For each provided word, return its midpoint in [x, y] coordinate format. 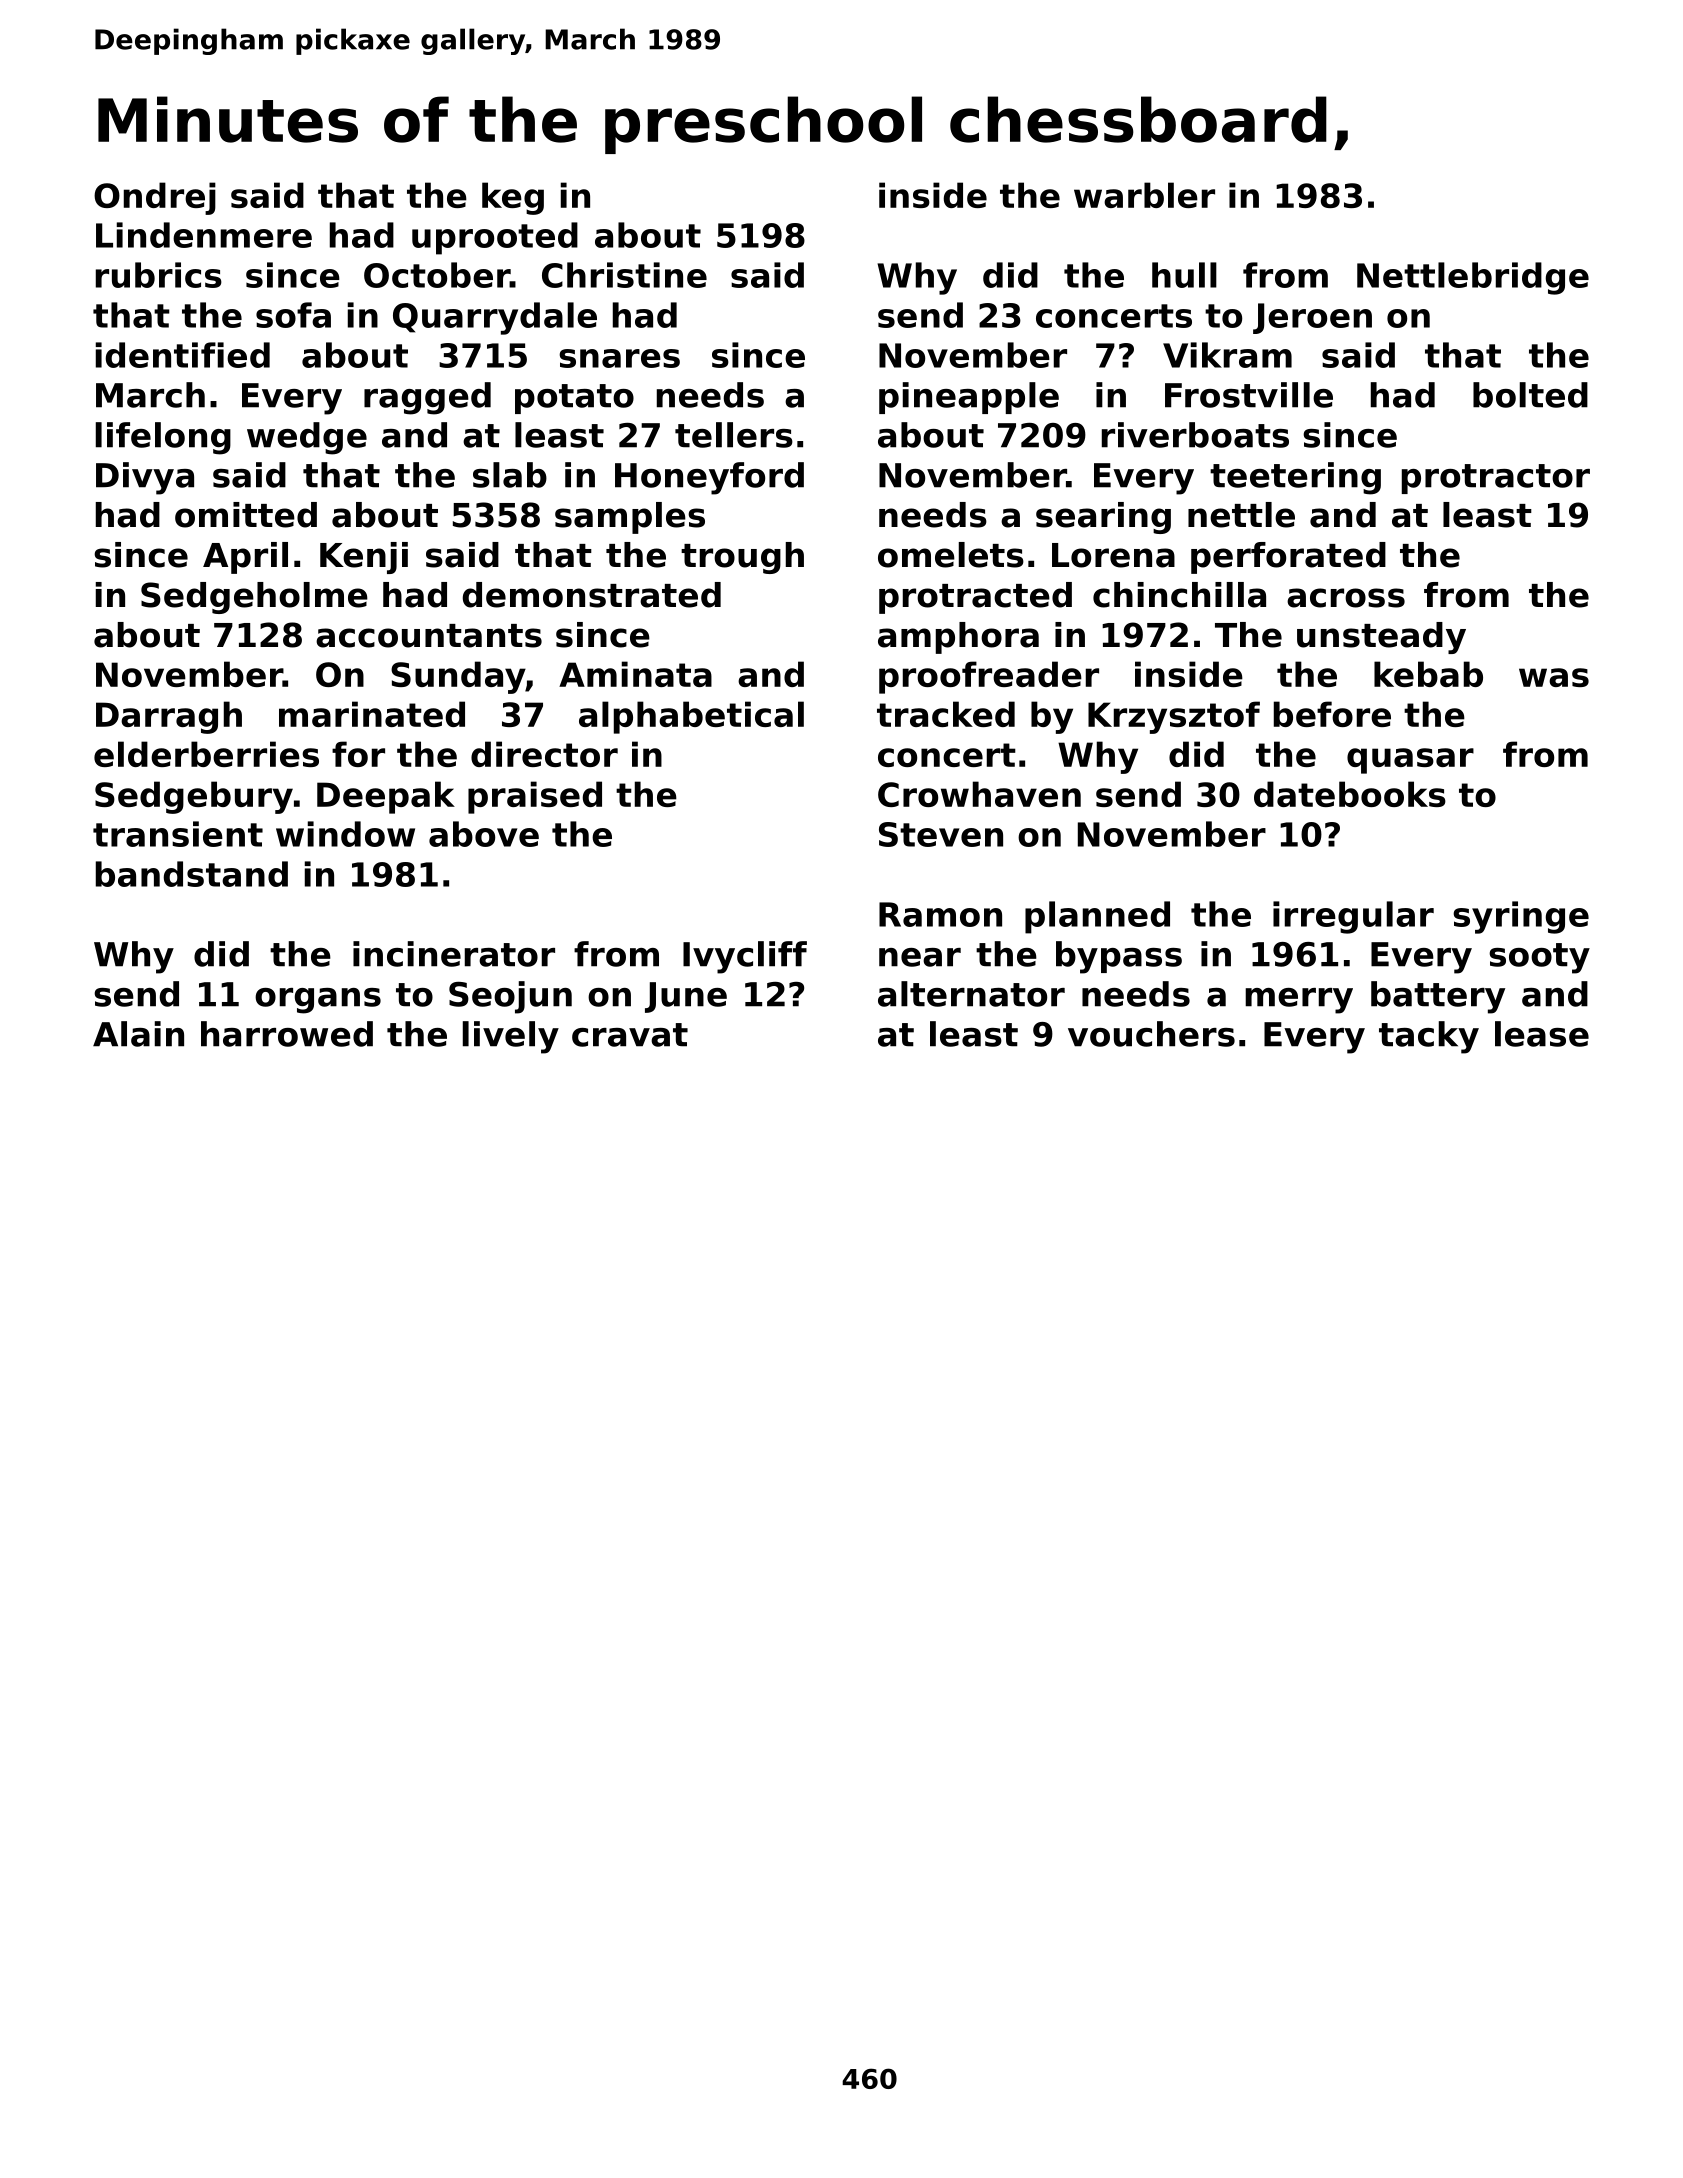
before [1332, 714]
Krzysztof [1174, 717]
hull [1184, 275]
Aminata [635, 674]
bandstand [192, 874]
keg [513, 198]
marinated [372, 714]
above [484, 834]
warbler [1144, 195]
